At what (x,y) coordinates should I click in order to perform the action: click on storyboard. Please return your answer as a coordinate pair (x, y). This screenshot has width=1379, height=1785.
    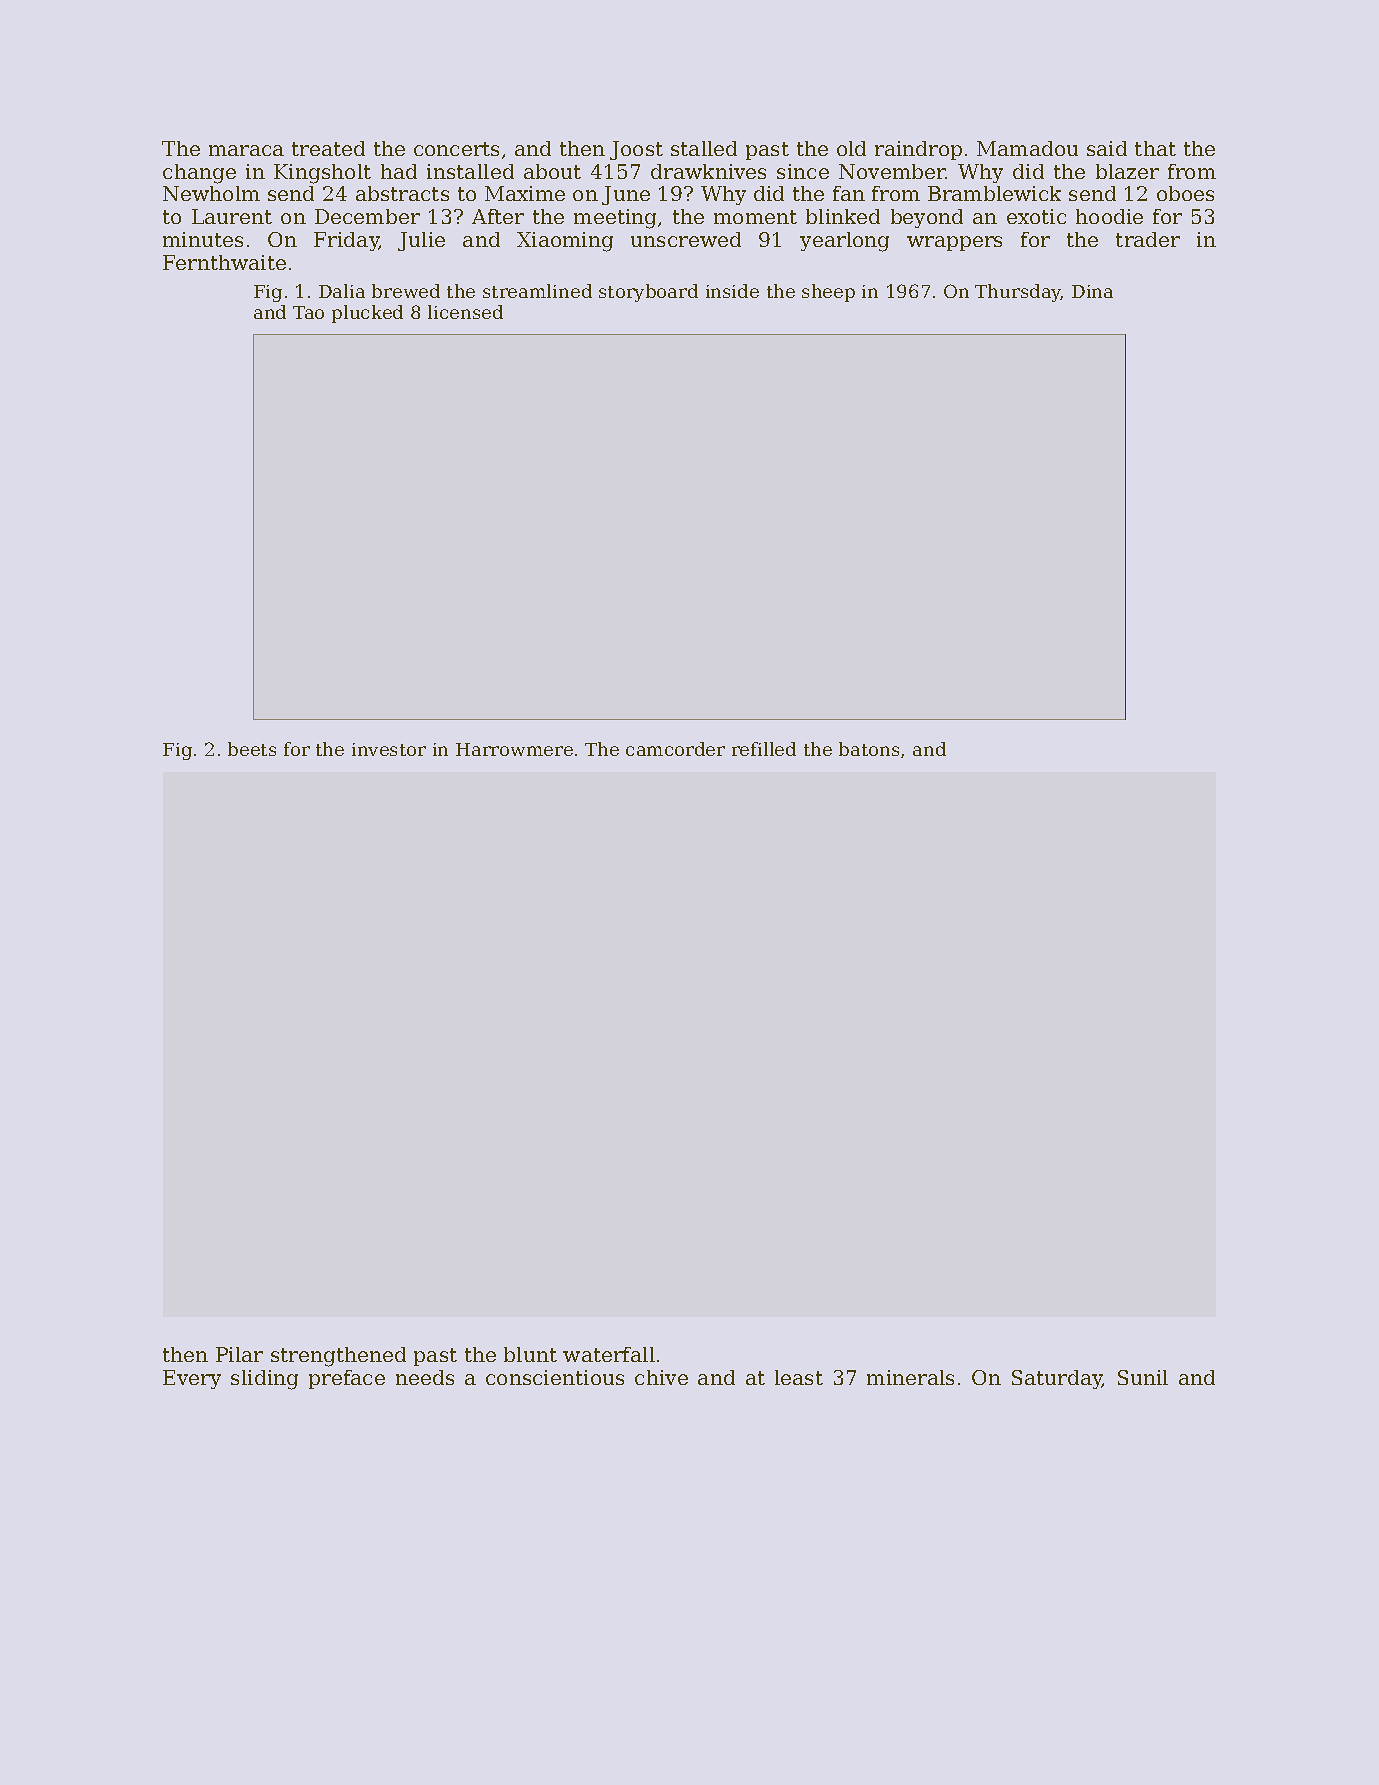
    Looking at the image, I should click on (648, 293).
